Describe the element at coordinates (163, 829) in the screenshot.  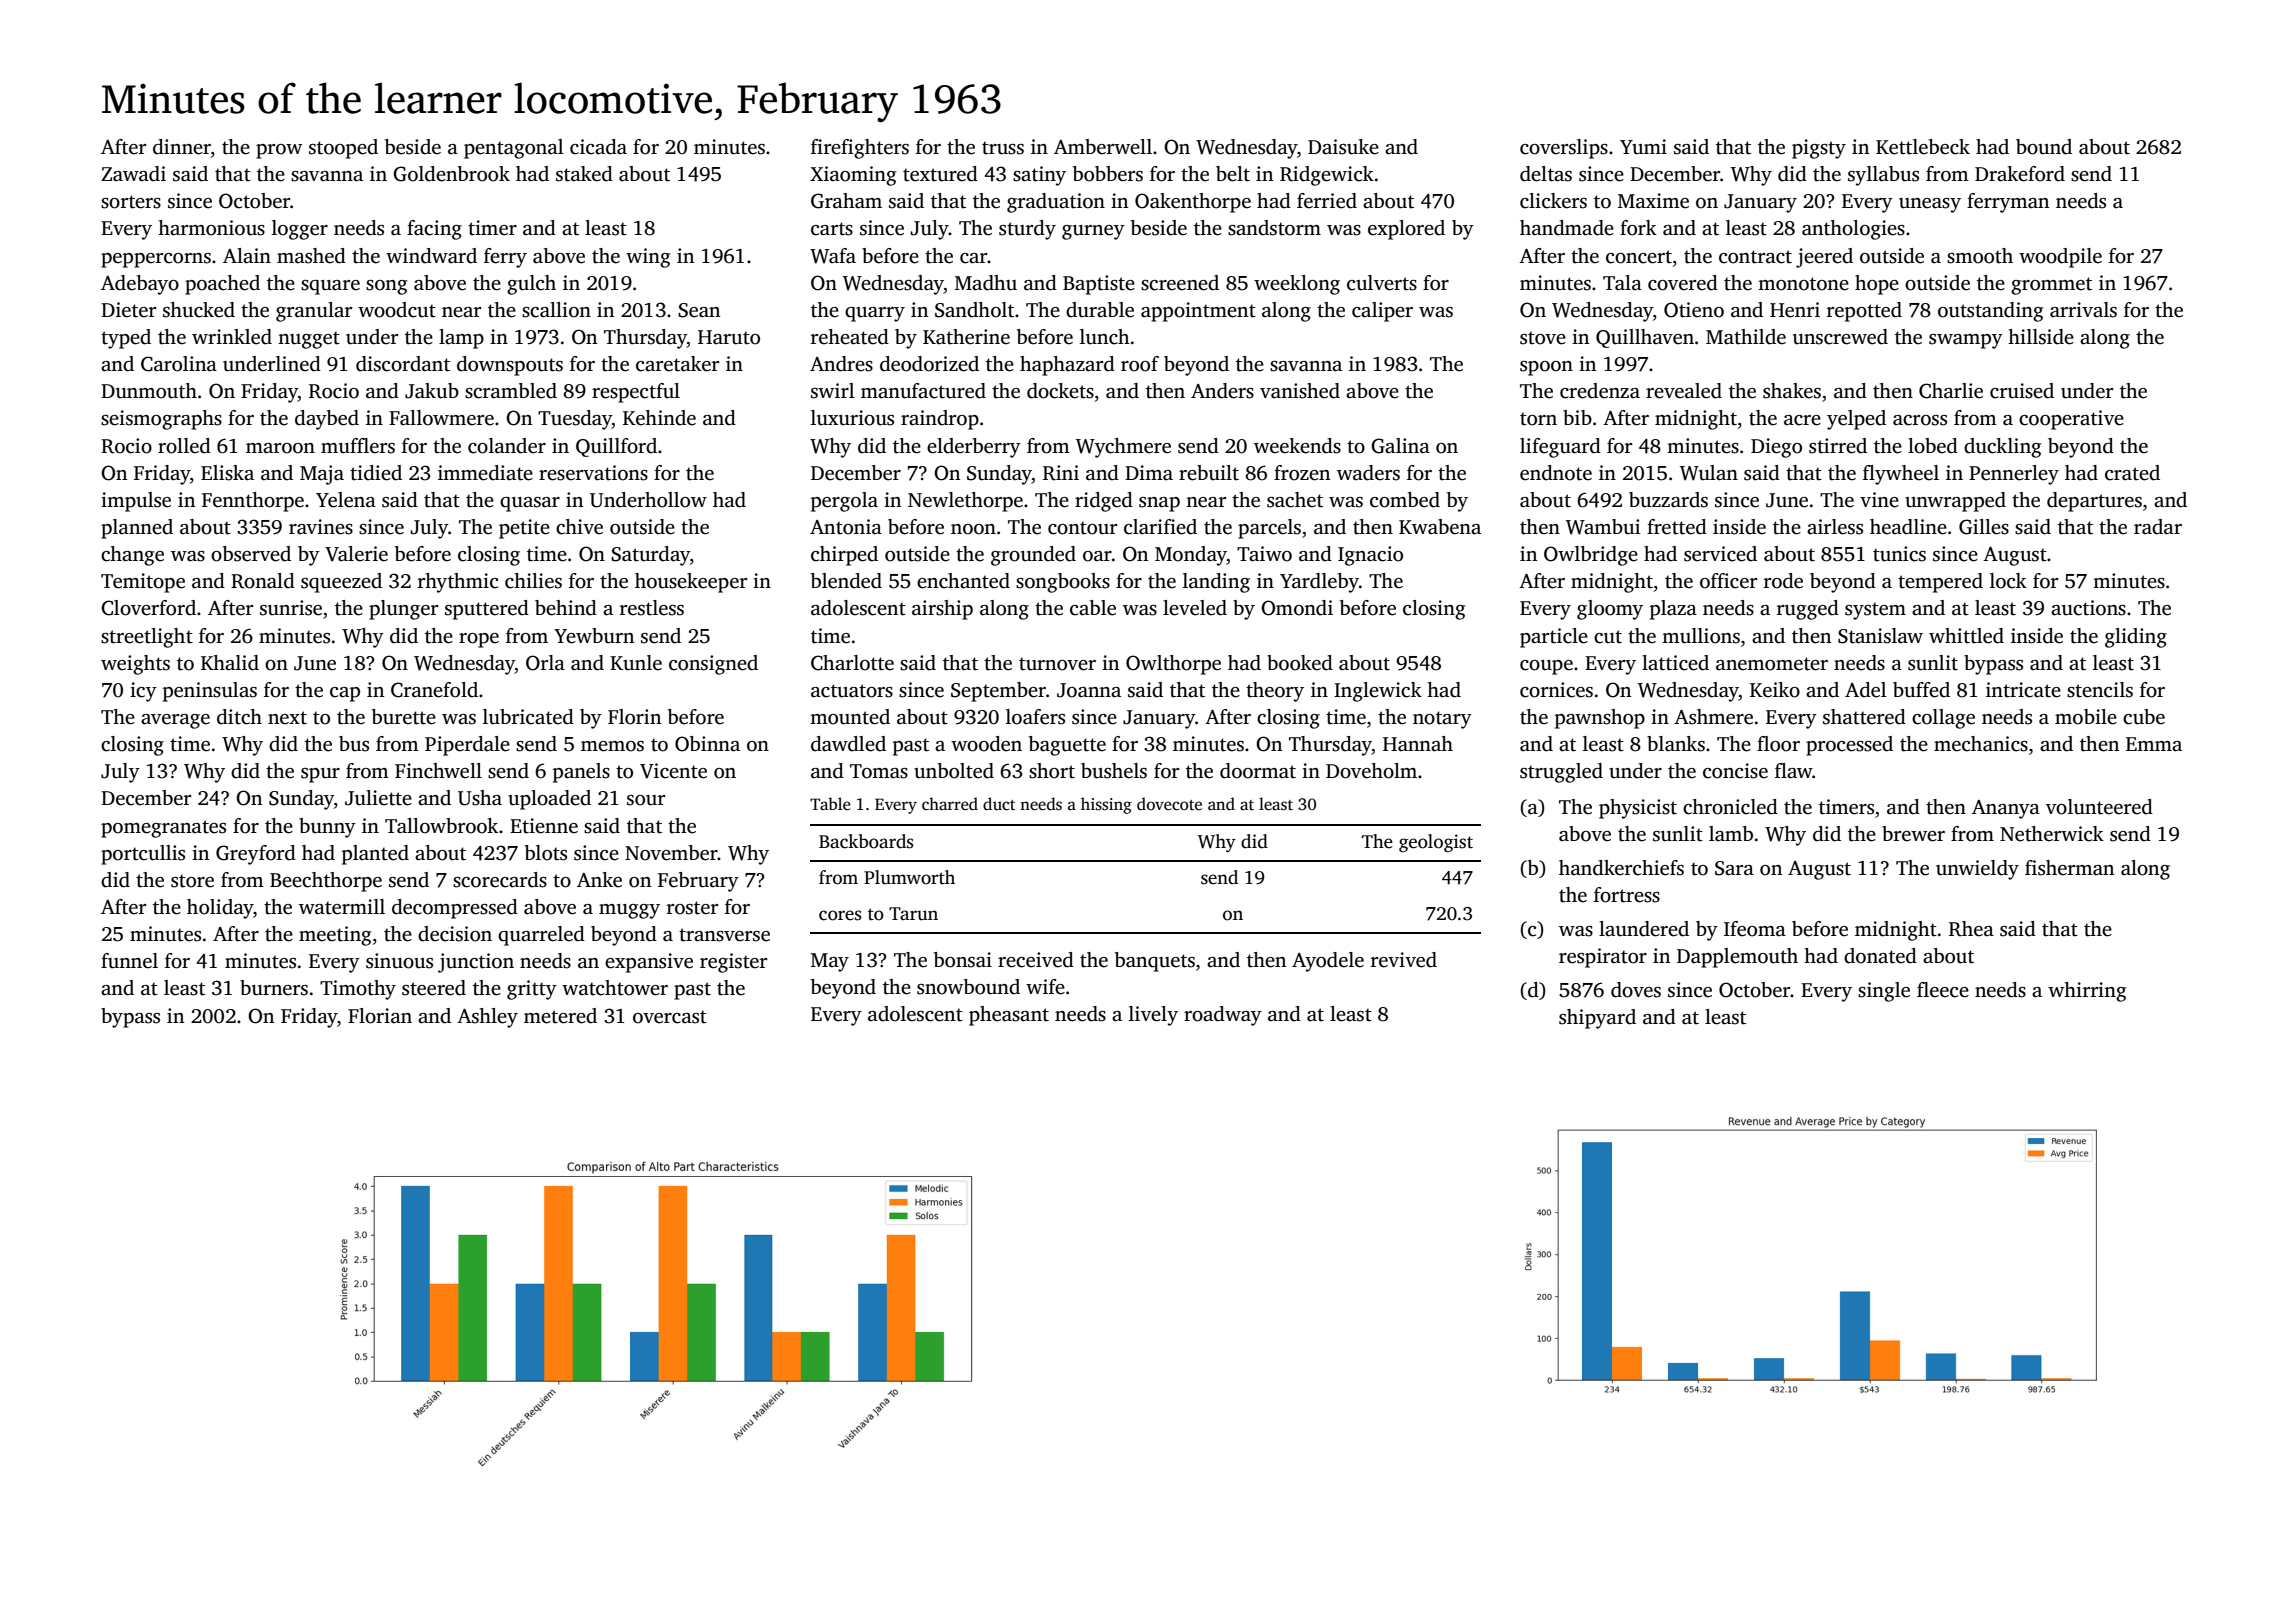
I see `pomegranates` at that location.
